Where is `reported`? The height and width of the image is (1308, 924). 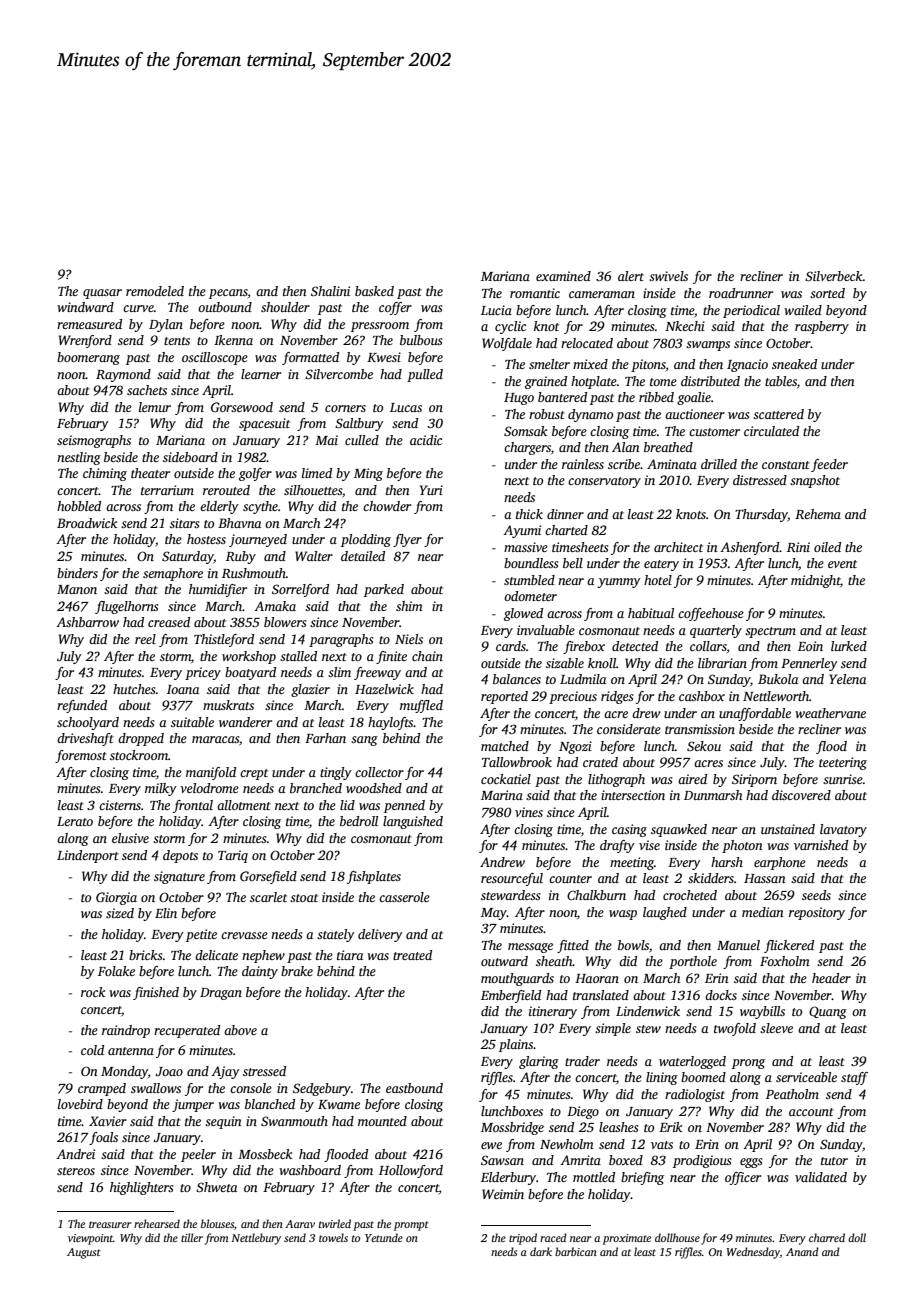
reported is located at coordinates (504, 697).
